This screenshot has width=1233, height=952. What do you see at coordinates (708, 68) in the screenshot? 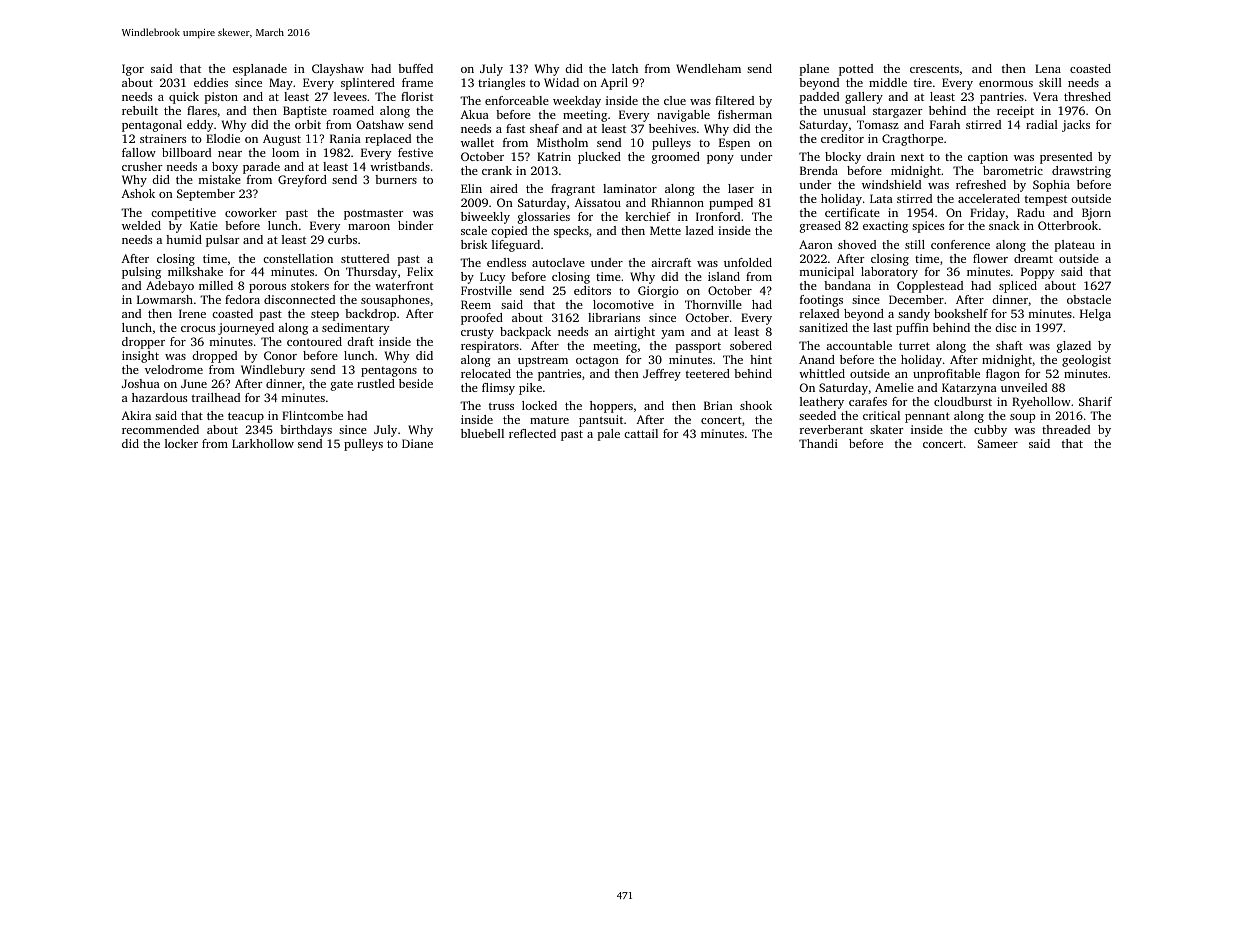
I see `Wendleham` at bounding box center [708, 68].
